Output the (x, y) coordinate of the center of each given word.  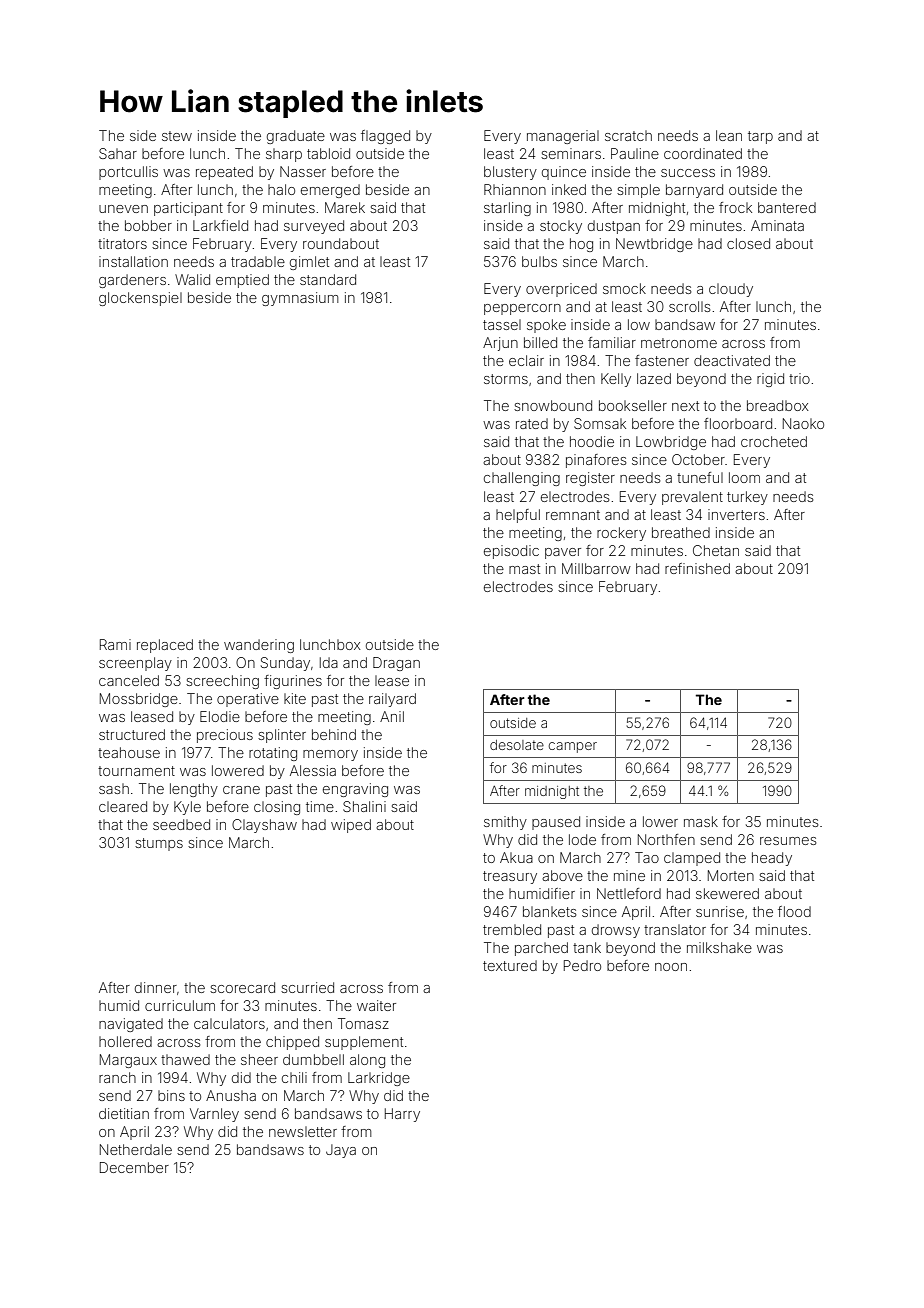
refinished (697, 568)
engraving (355, 790)
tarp (760, 137)
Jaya (341, 1151)
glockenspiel (140, 299)
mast (524, 569)
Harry (402, 1115)
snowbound (553, 405)
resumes (788, 841)
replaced (165, 646)
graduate (296, 137)
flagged (385, 137)
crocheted (774, 441)
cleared (123, 806)
